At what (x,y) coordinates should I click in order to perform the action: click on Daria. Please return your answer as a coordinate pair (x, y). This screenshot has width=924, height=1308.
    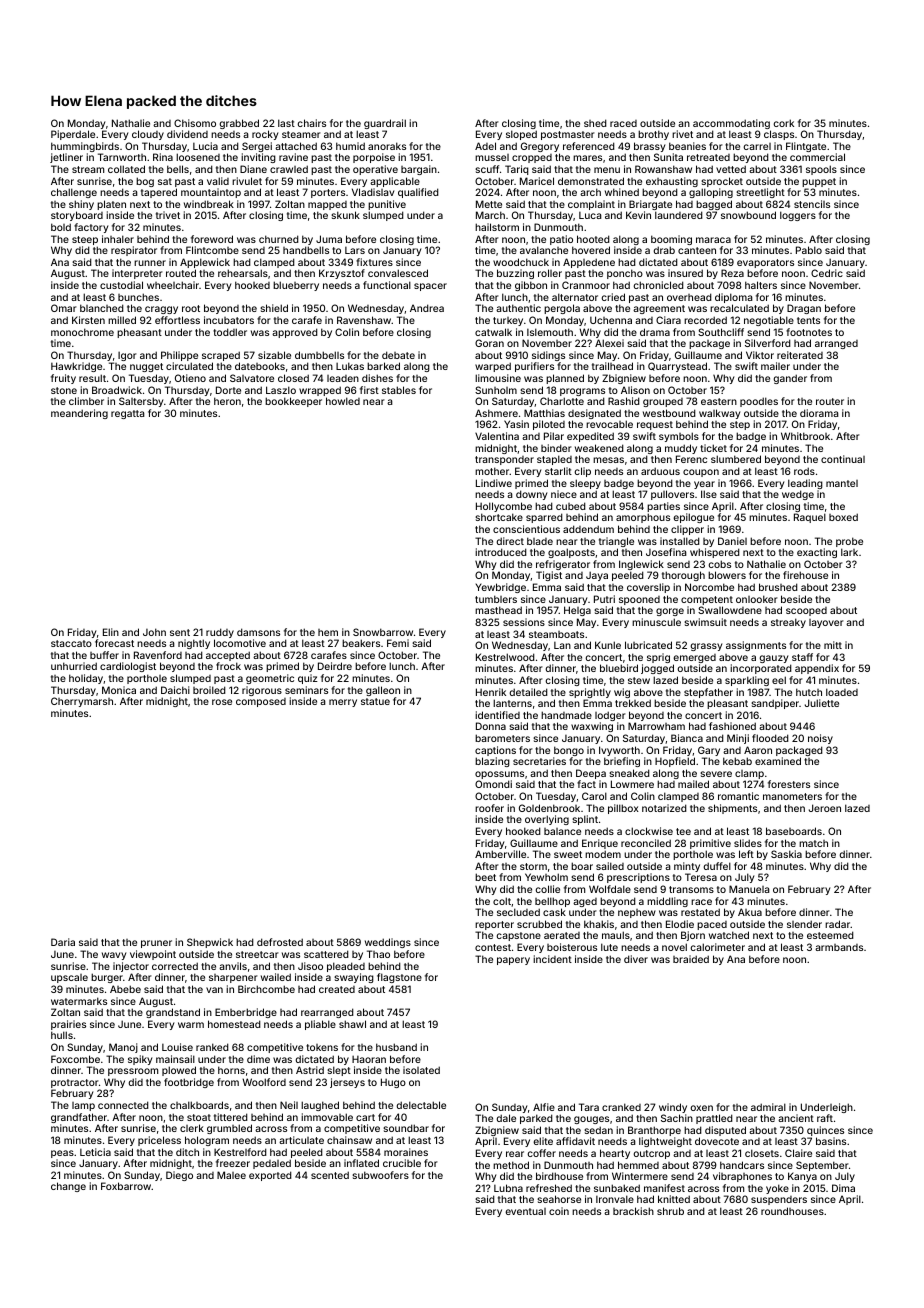
    Looking at the image, I should click on (63, 942).
